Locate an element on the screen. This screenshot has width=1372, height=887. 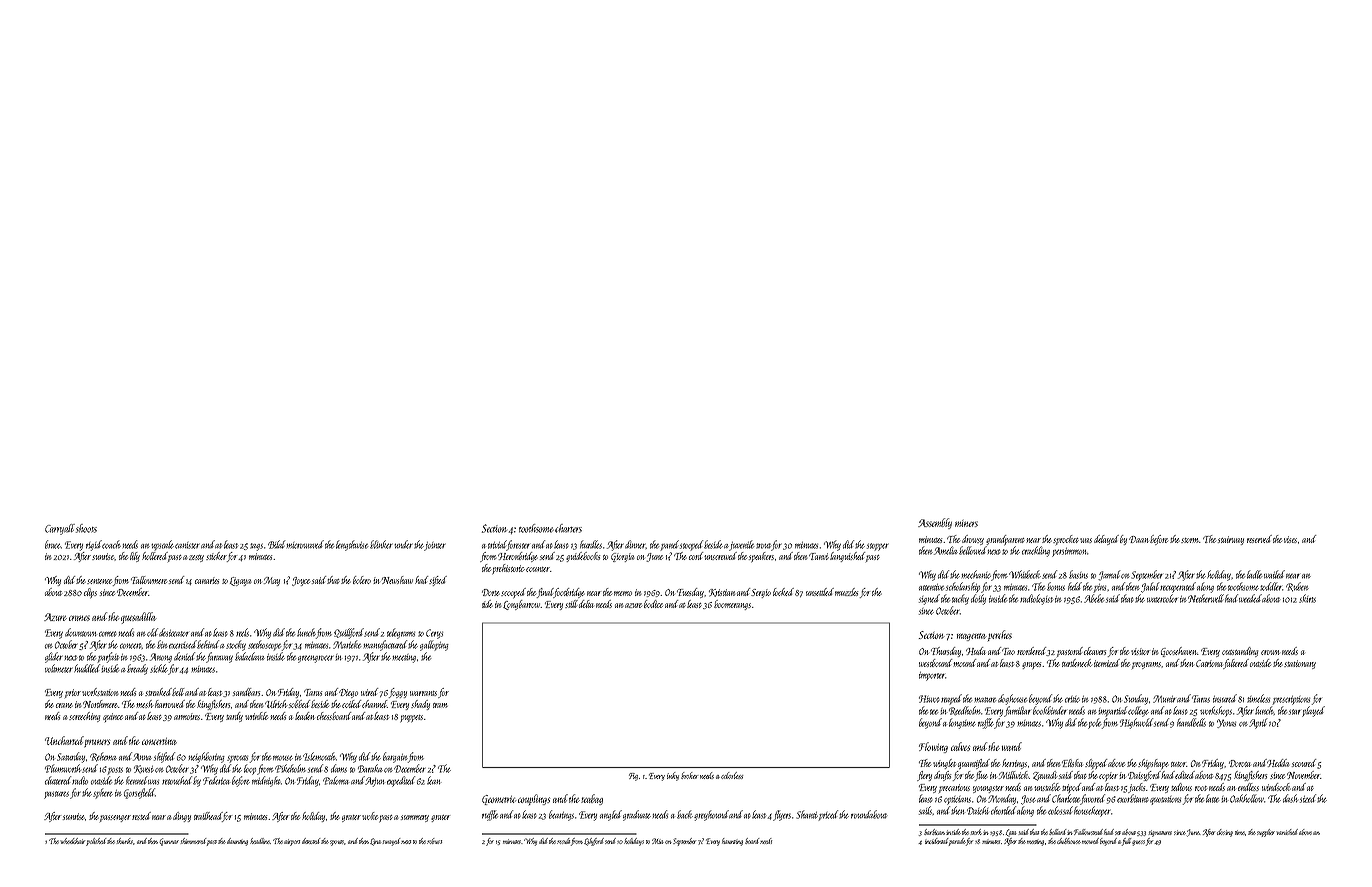
Fig is located at coordinates (633, 777).
